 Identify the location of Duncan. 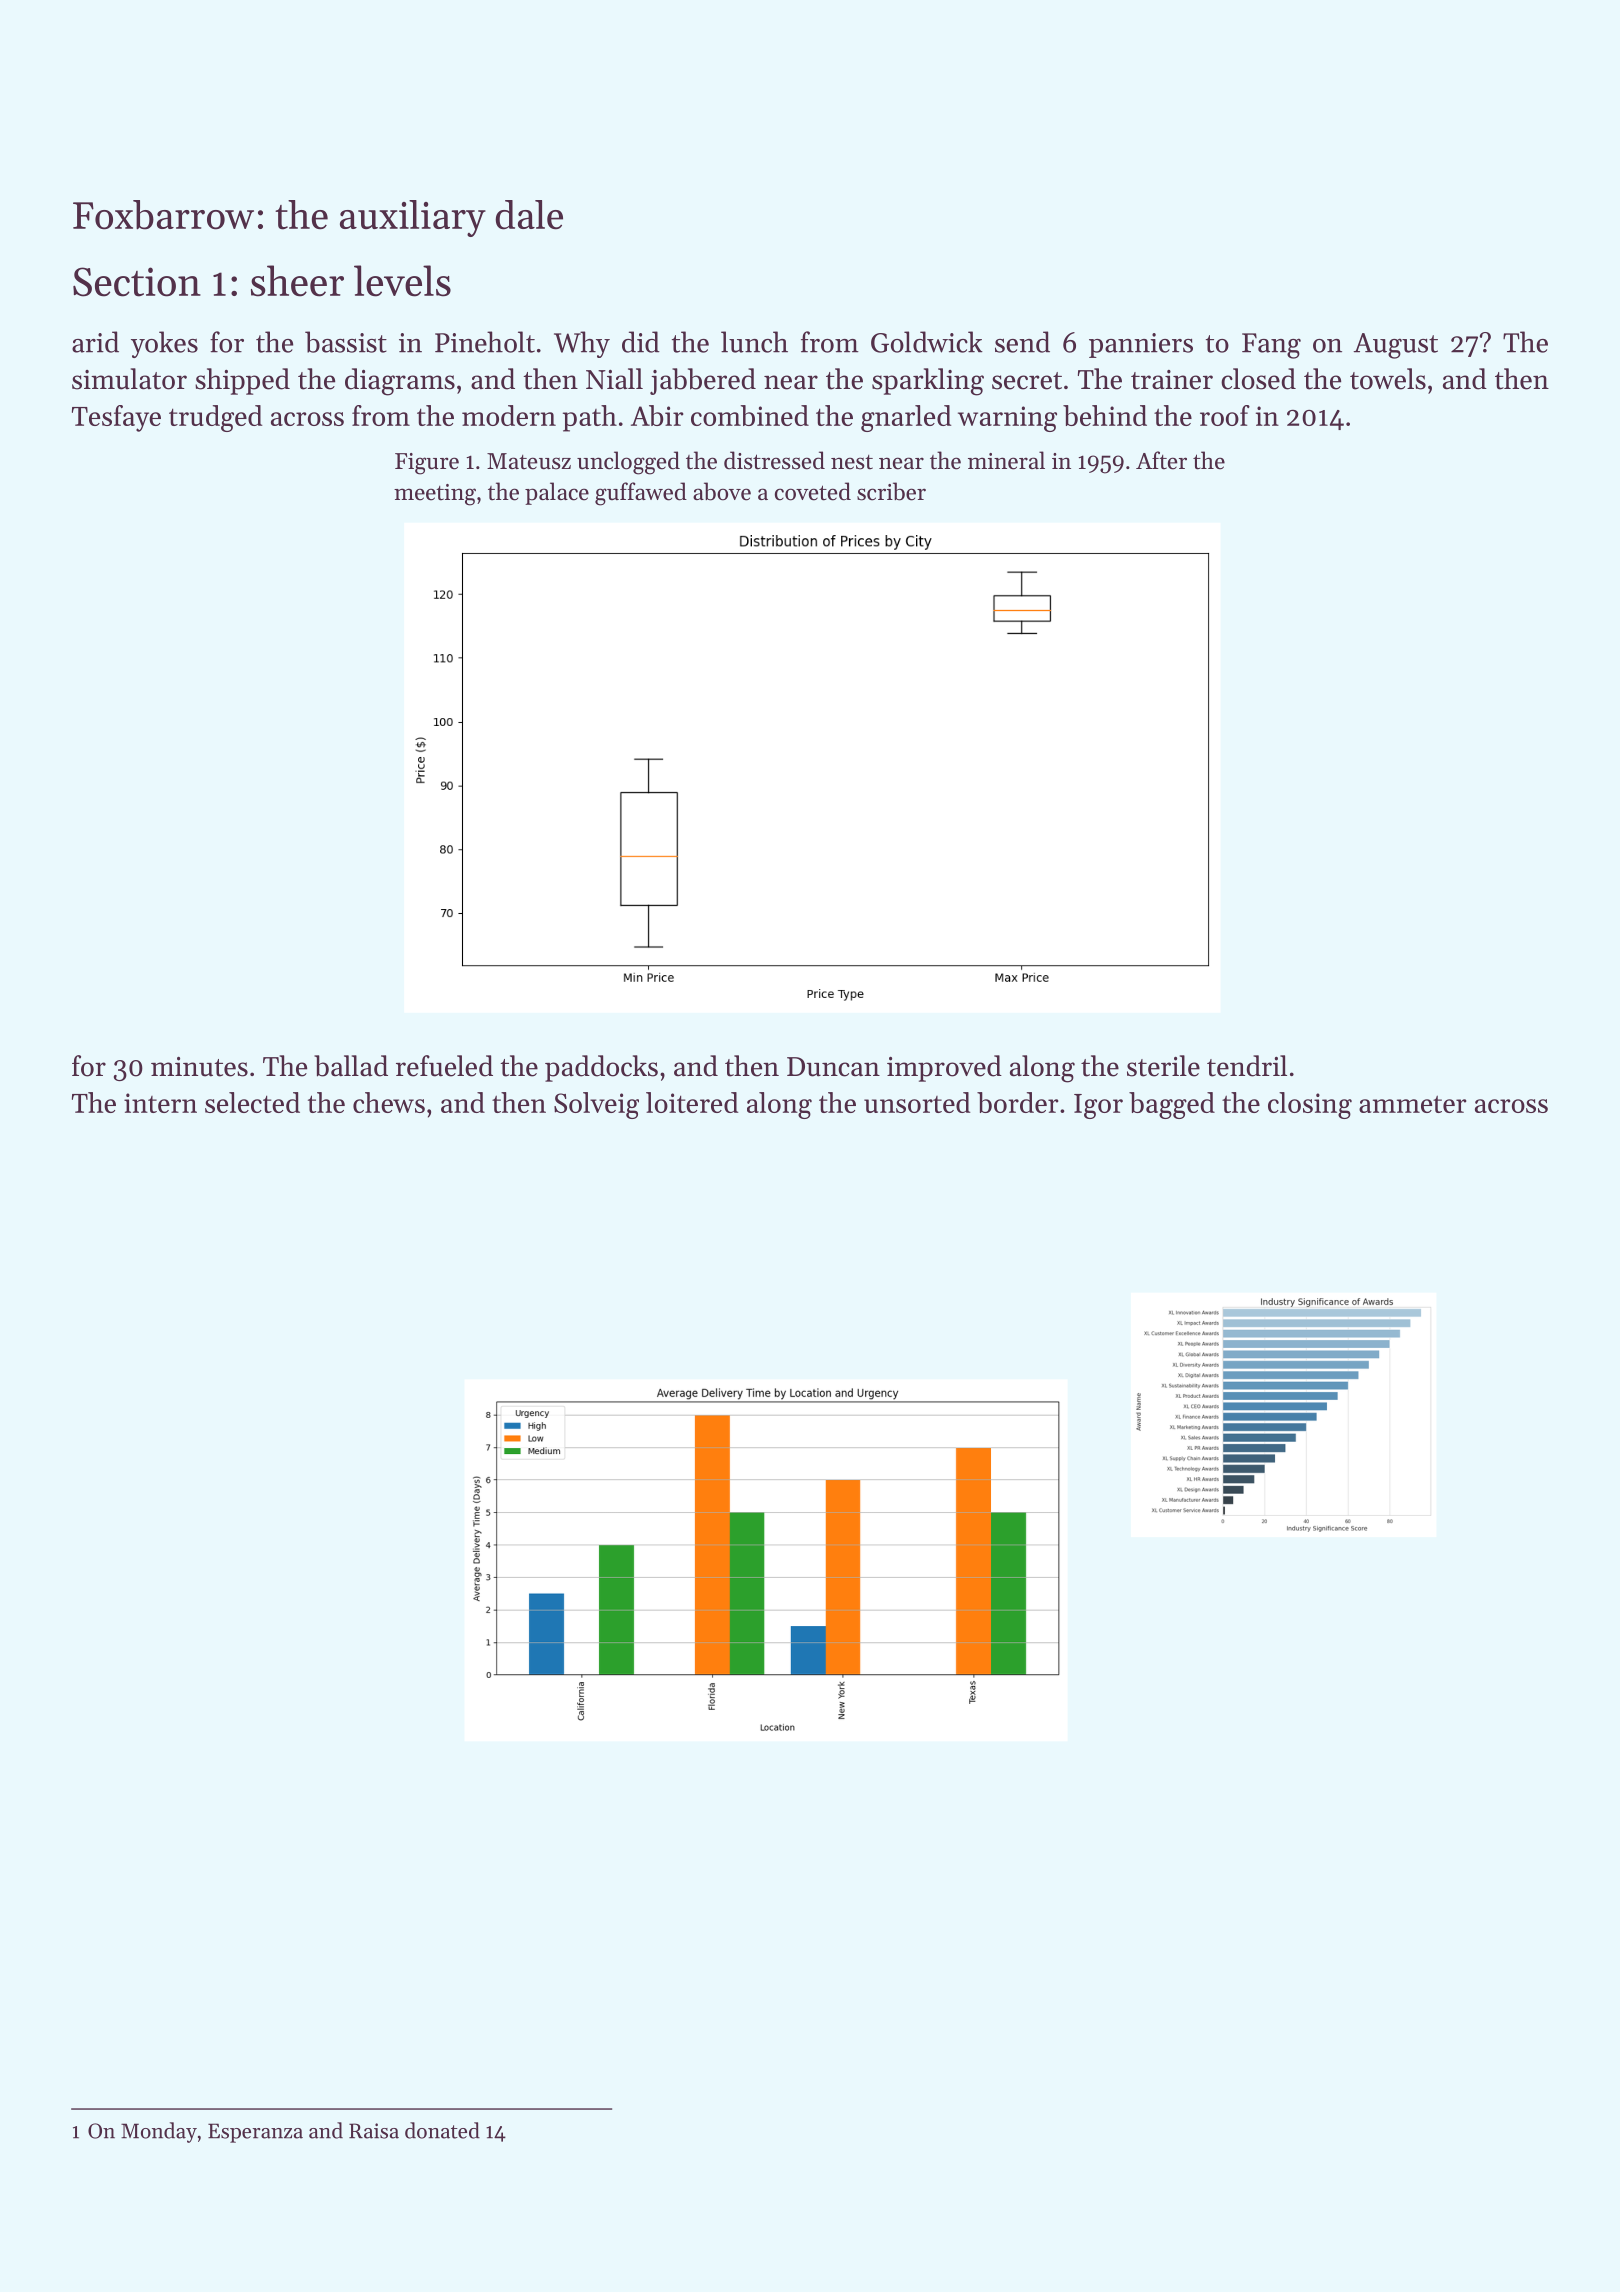
(833, 1067).
